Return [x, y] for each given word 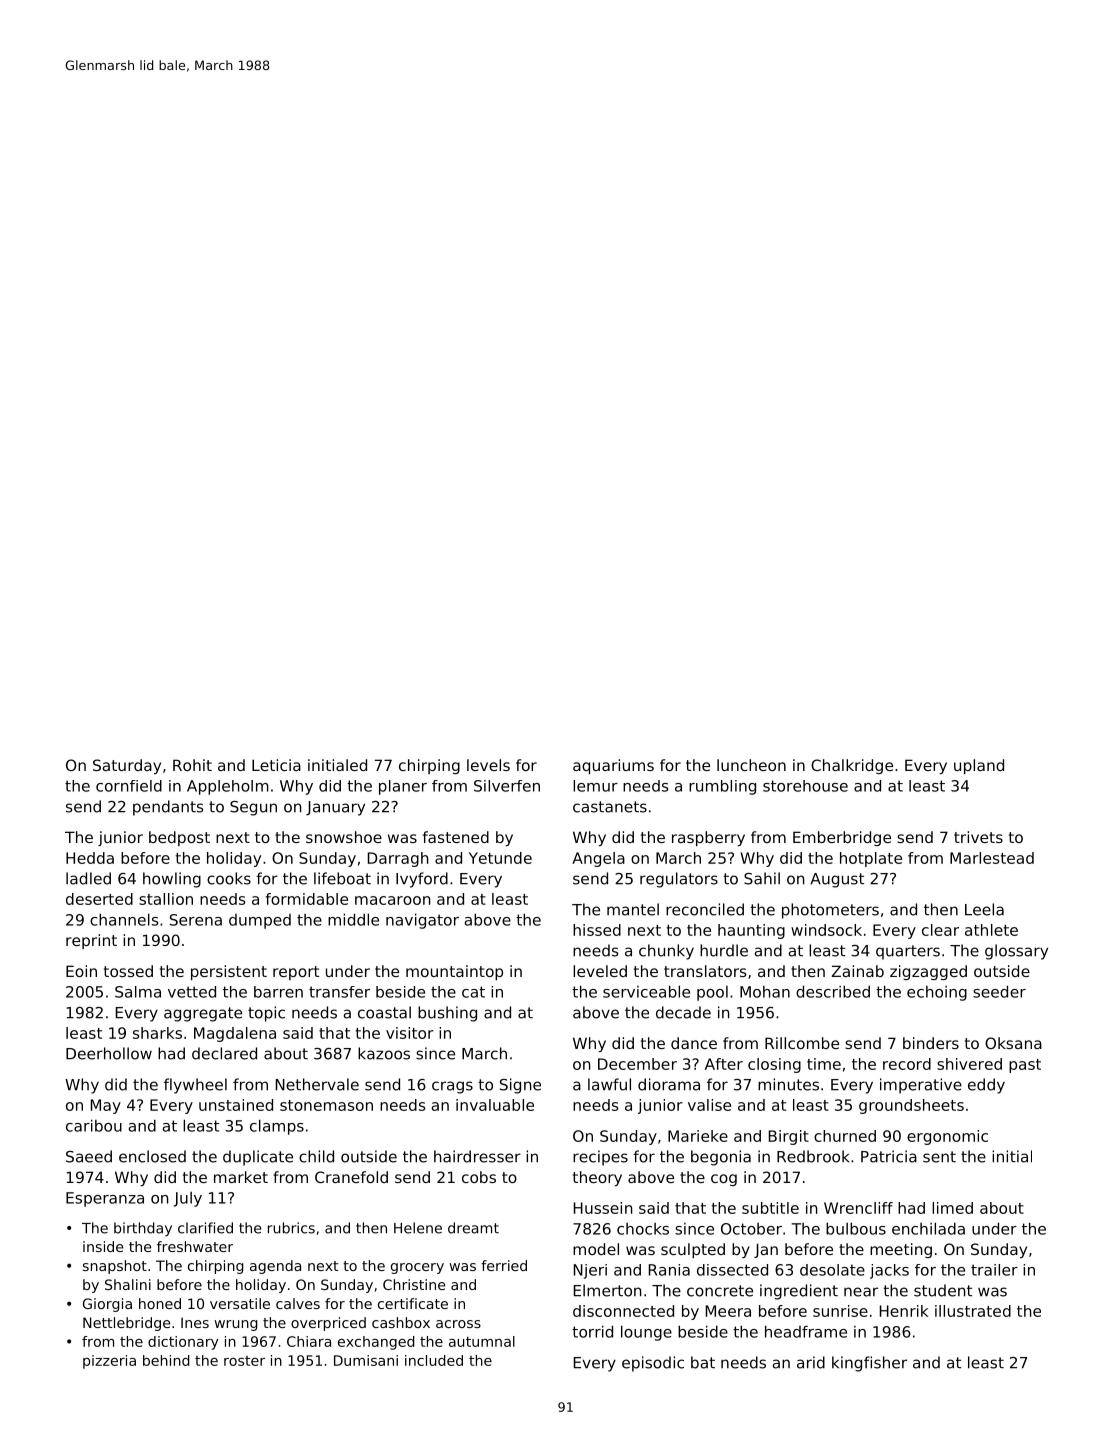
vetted [192, 992]
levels [488, 765]
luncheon [751, 765]
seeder [999, 991]
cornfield [129, 786]
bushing [447, 1014]
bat [703, 1362]
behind [166, 1360]
